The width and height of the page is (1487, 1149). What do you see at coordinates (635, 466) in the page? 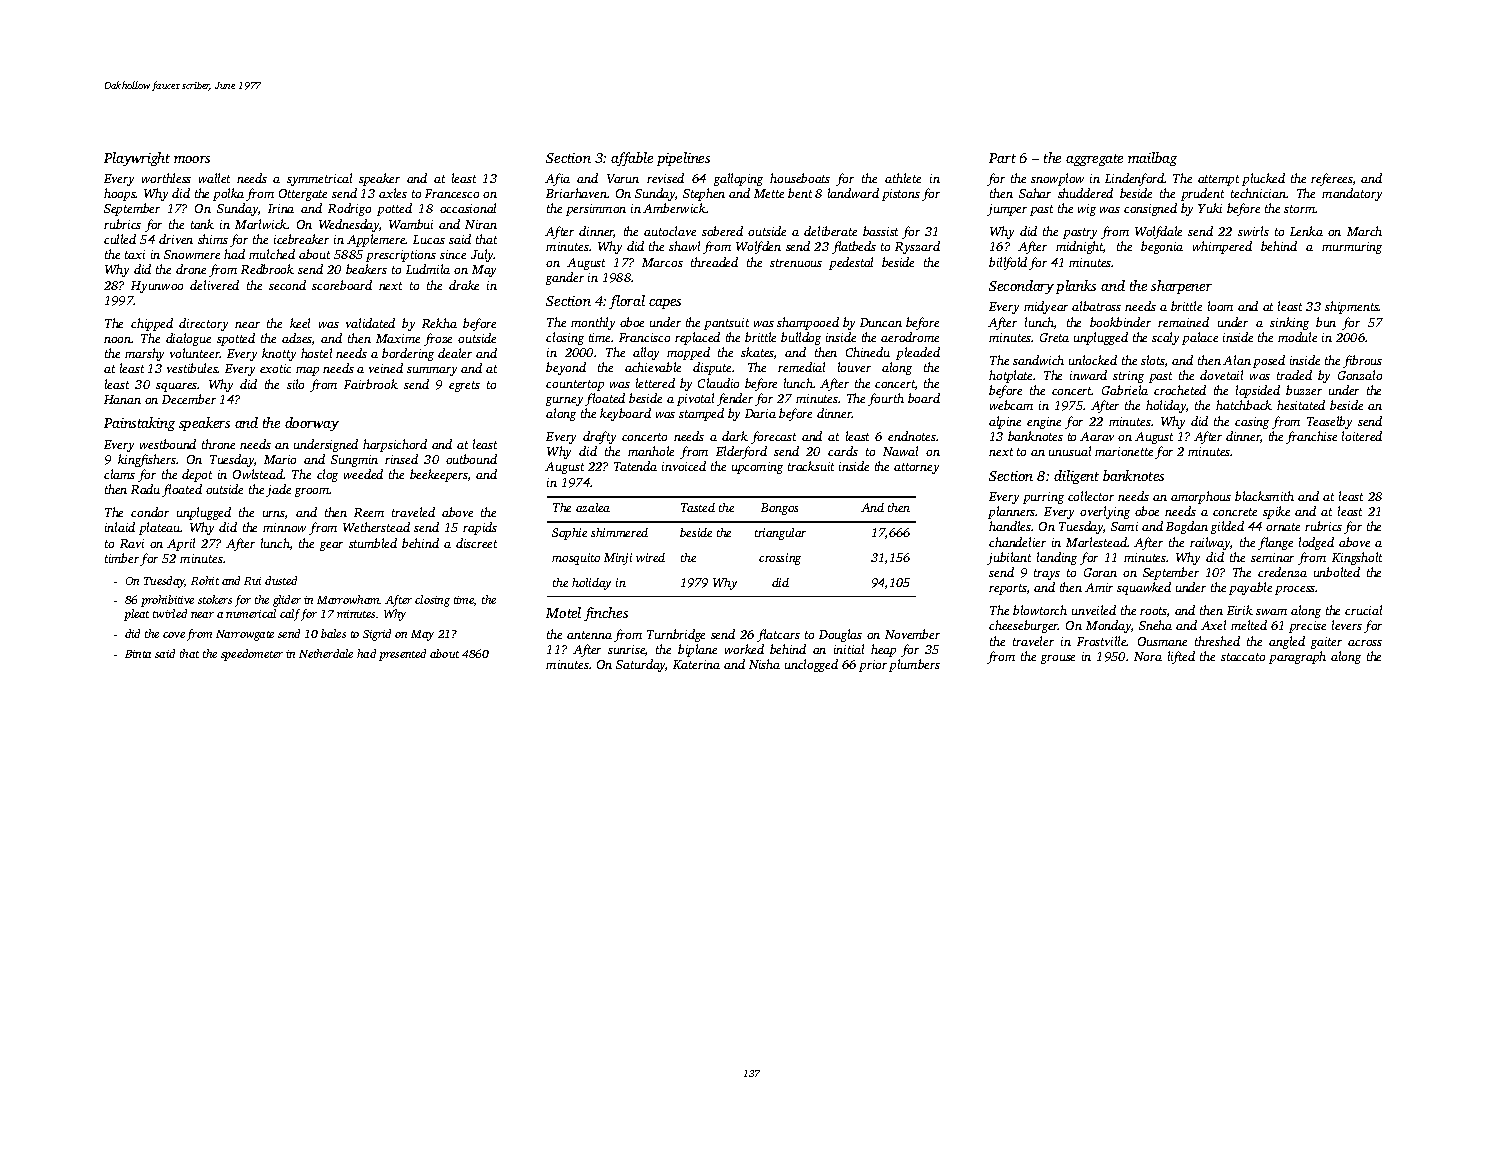
I see `Tatenda` at bounding box center [635, 466].
